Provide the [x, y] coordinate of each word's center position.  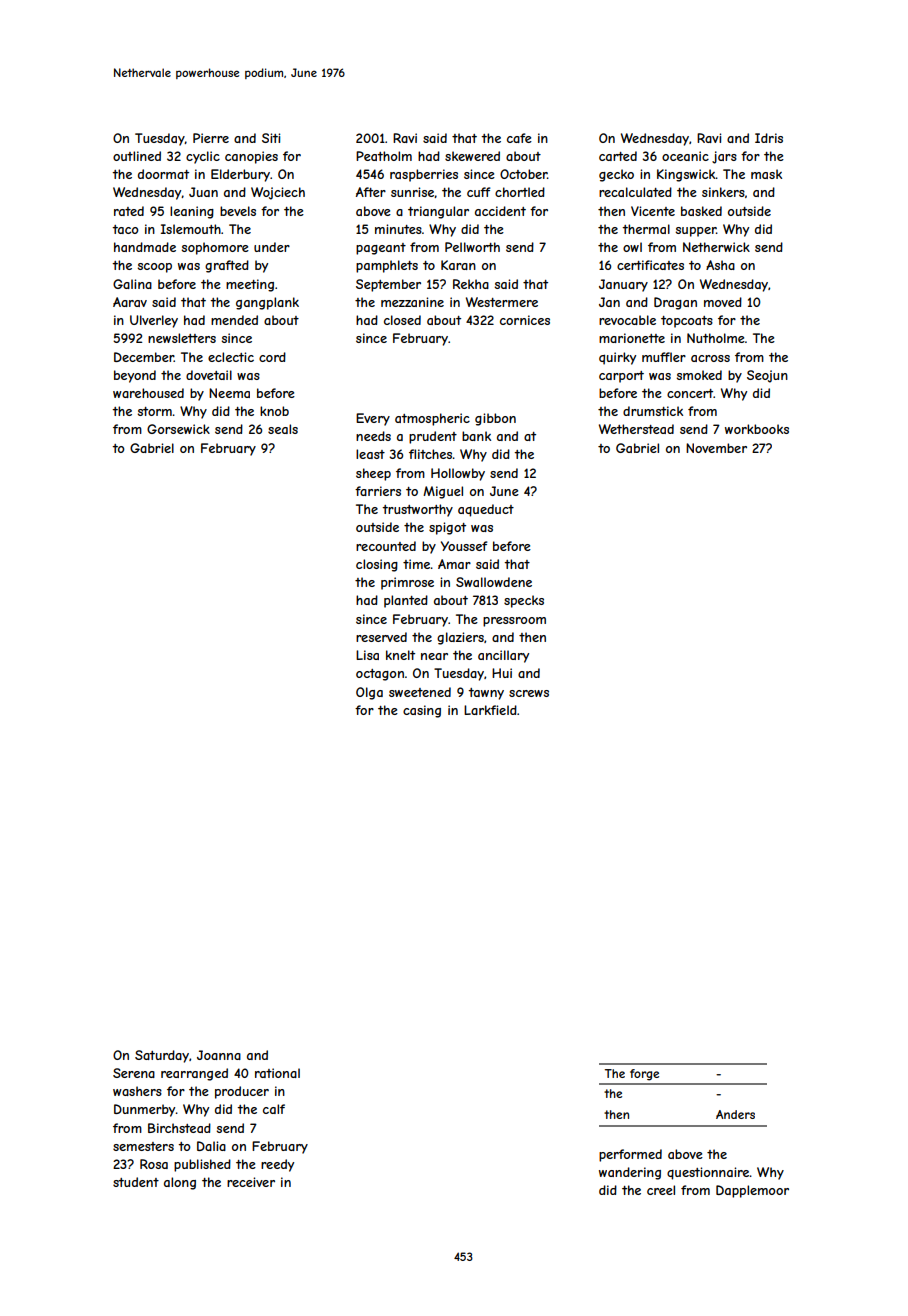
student [136, 1182]
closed [402, 320]
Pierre [211, 138]
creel [661, 1190]
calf [274, 1109]
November [716, 448]
